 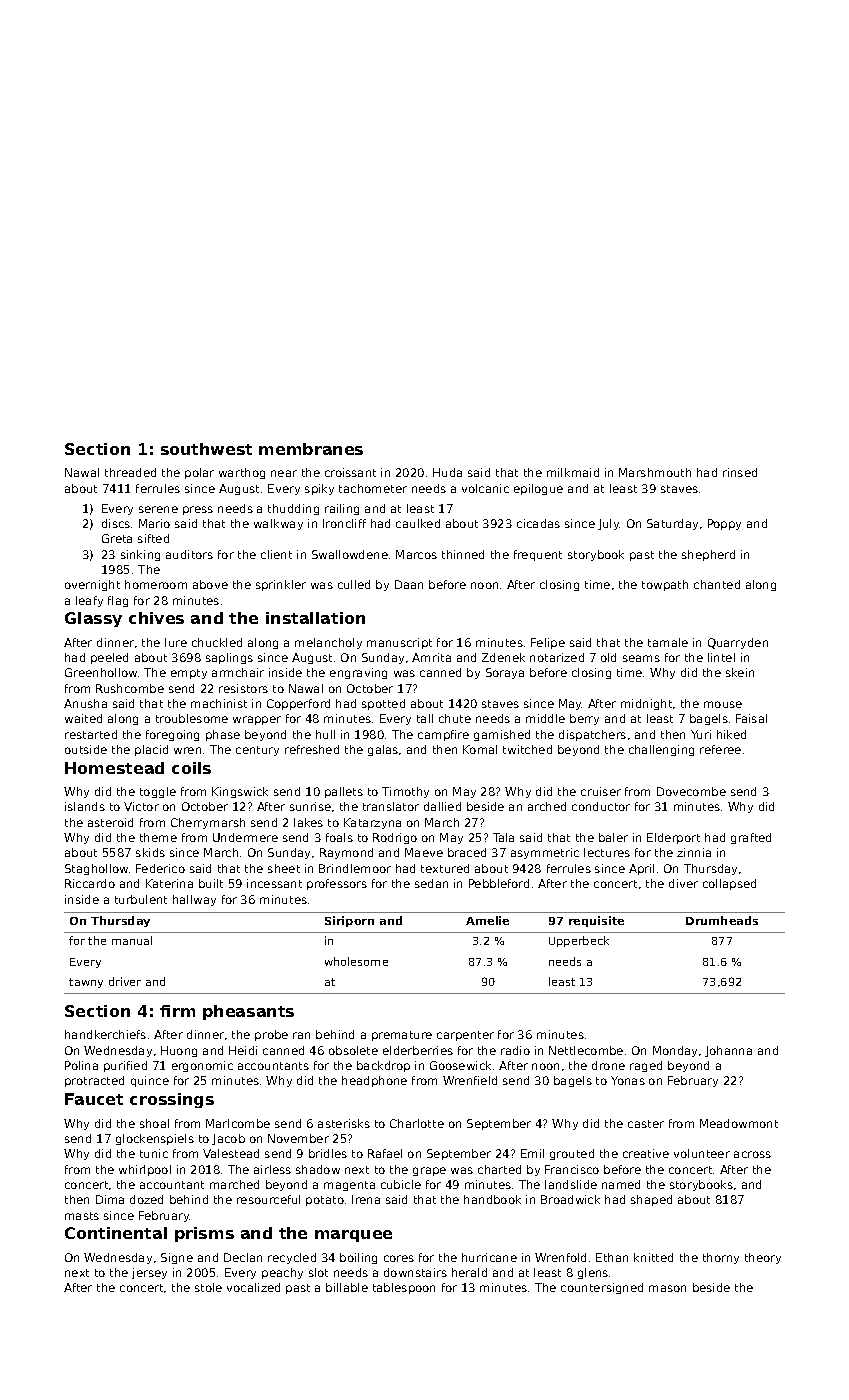 I want to click on Drumheads, so click(x=722, y=920).
